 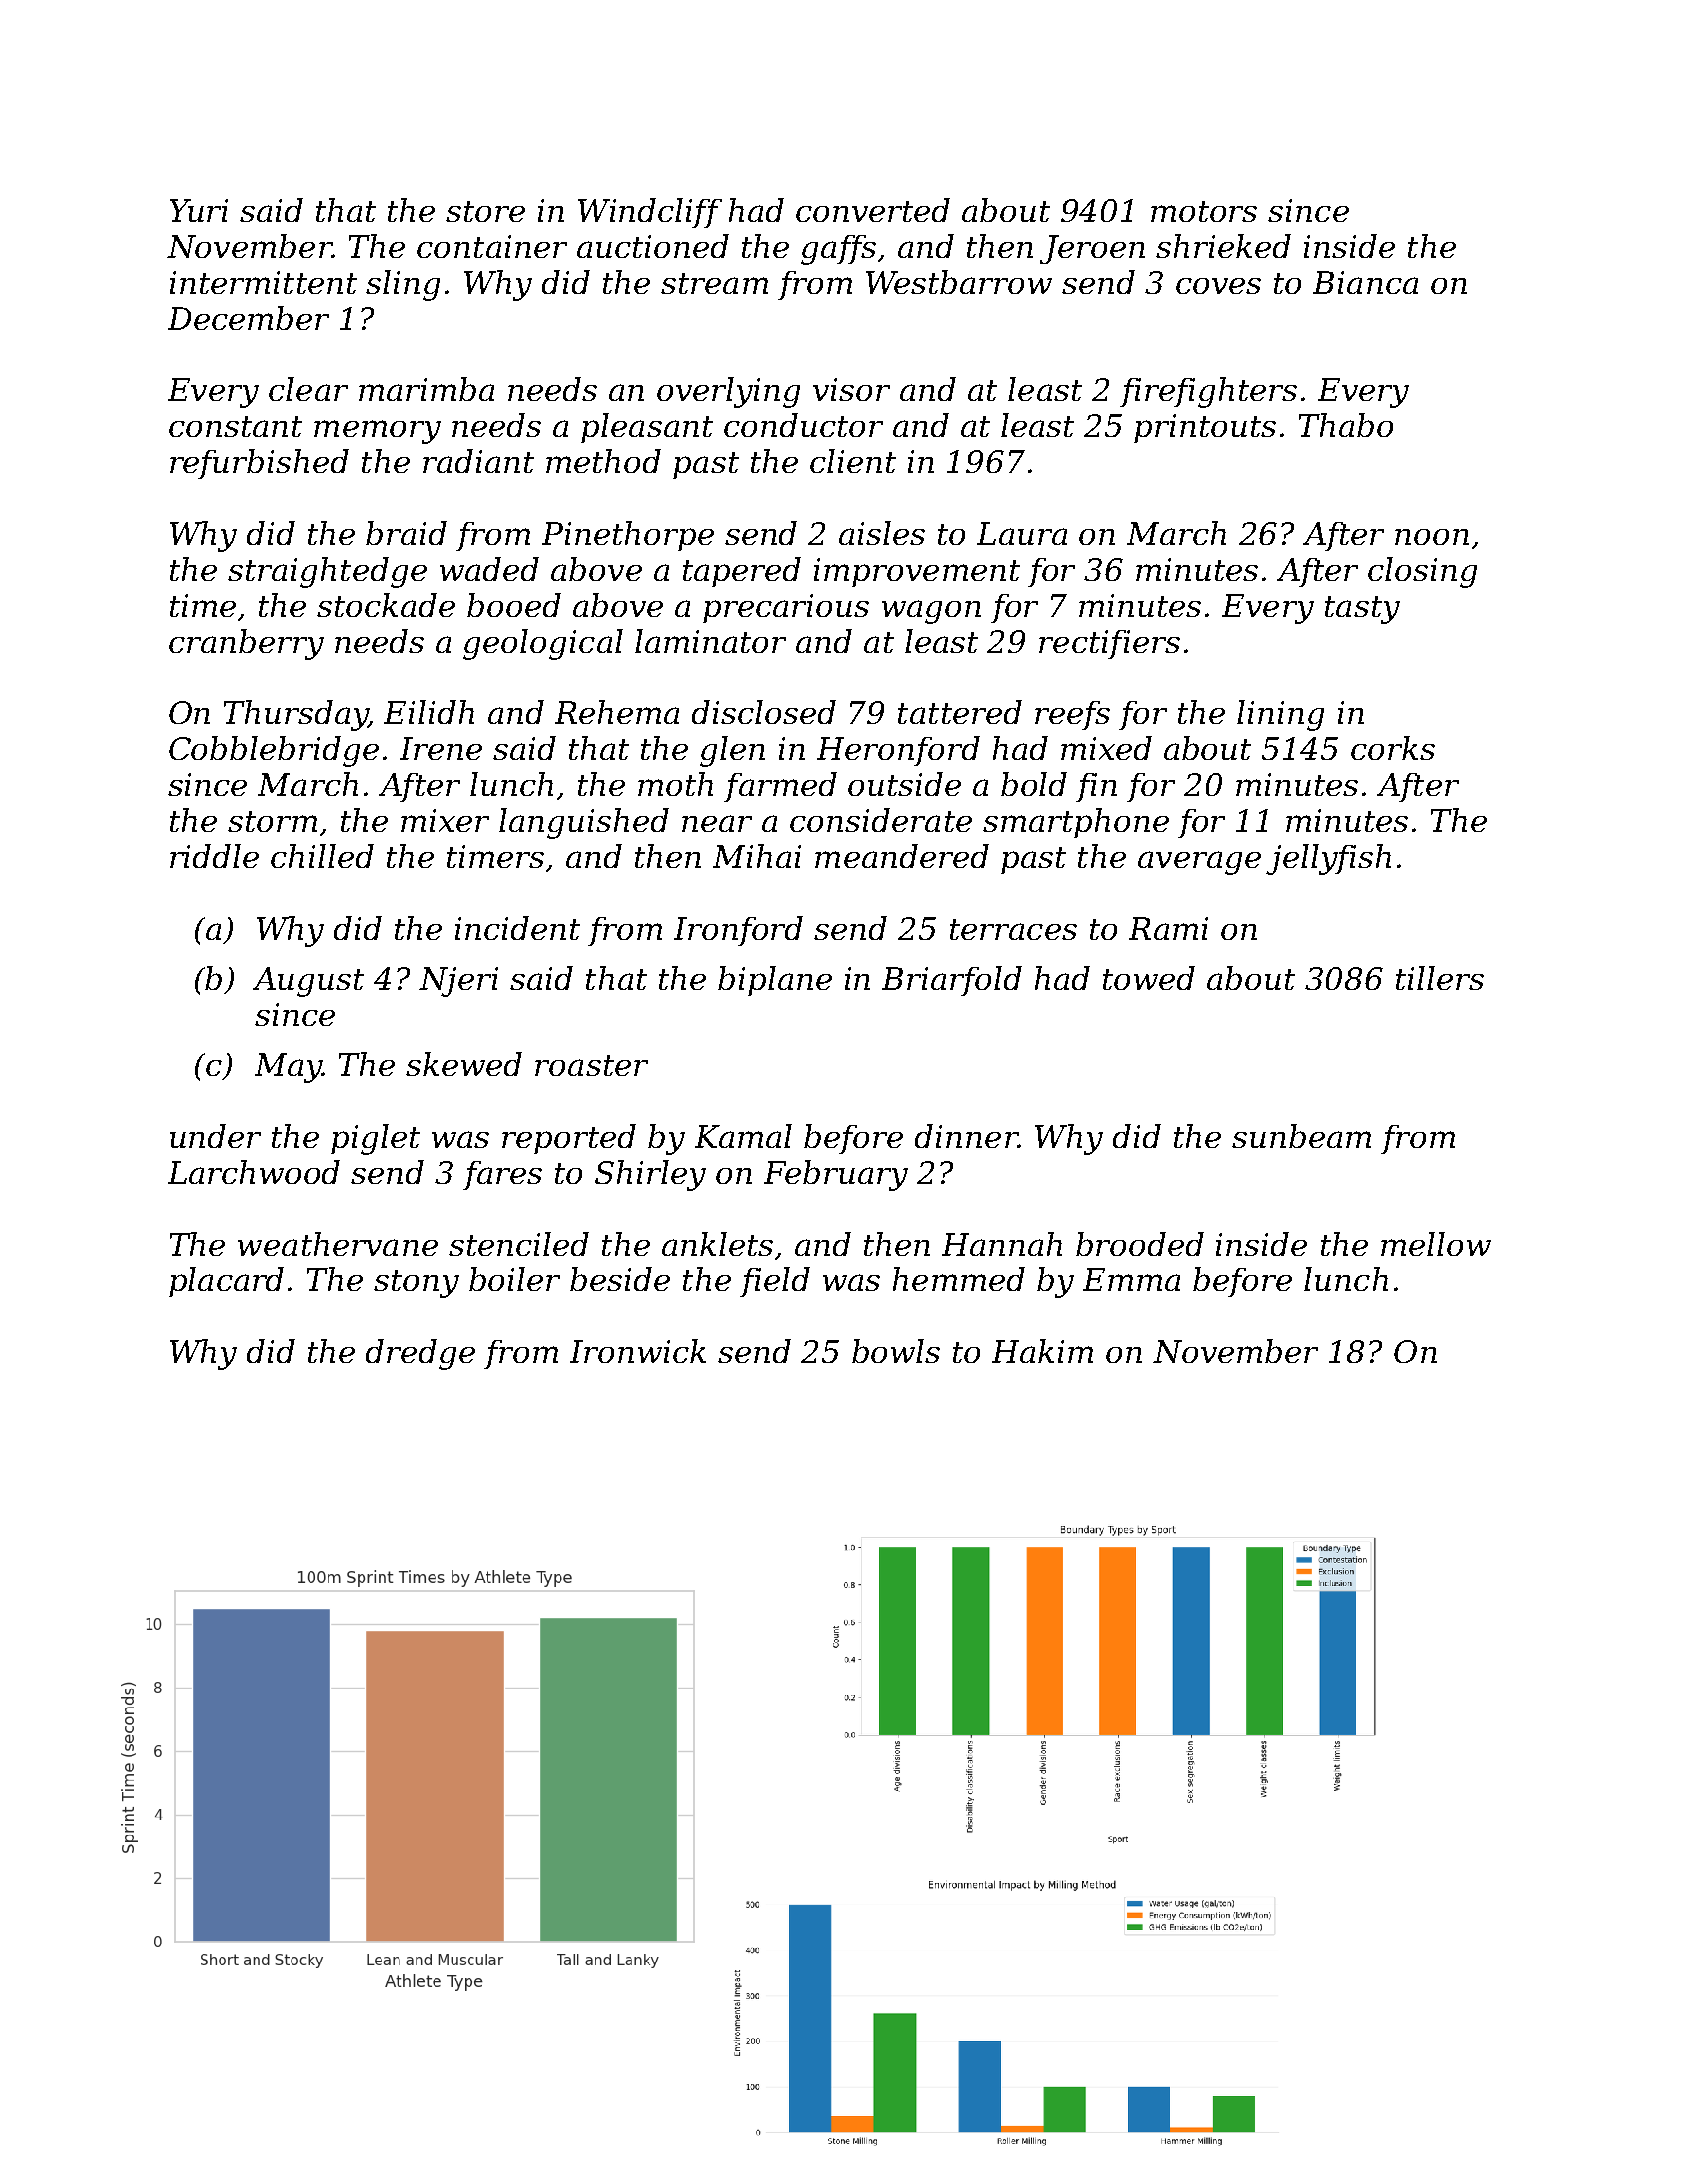 I want to click on cranberry, so click(x=246, y=644).
